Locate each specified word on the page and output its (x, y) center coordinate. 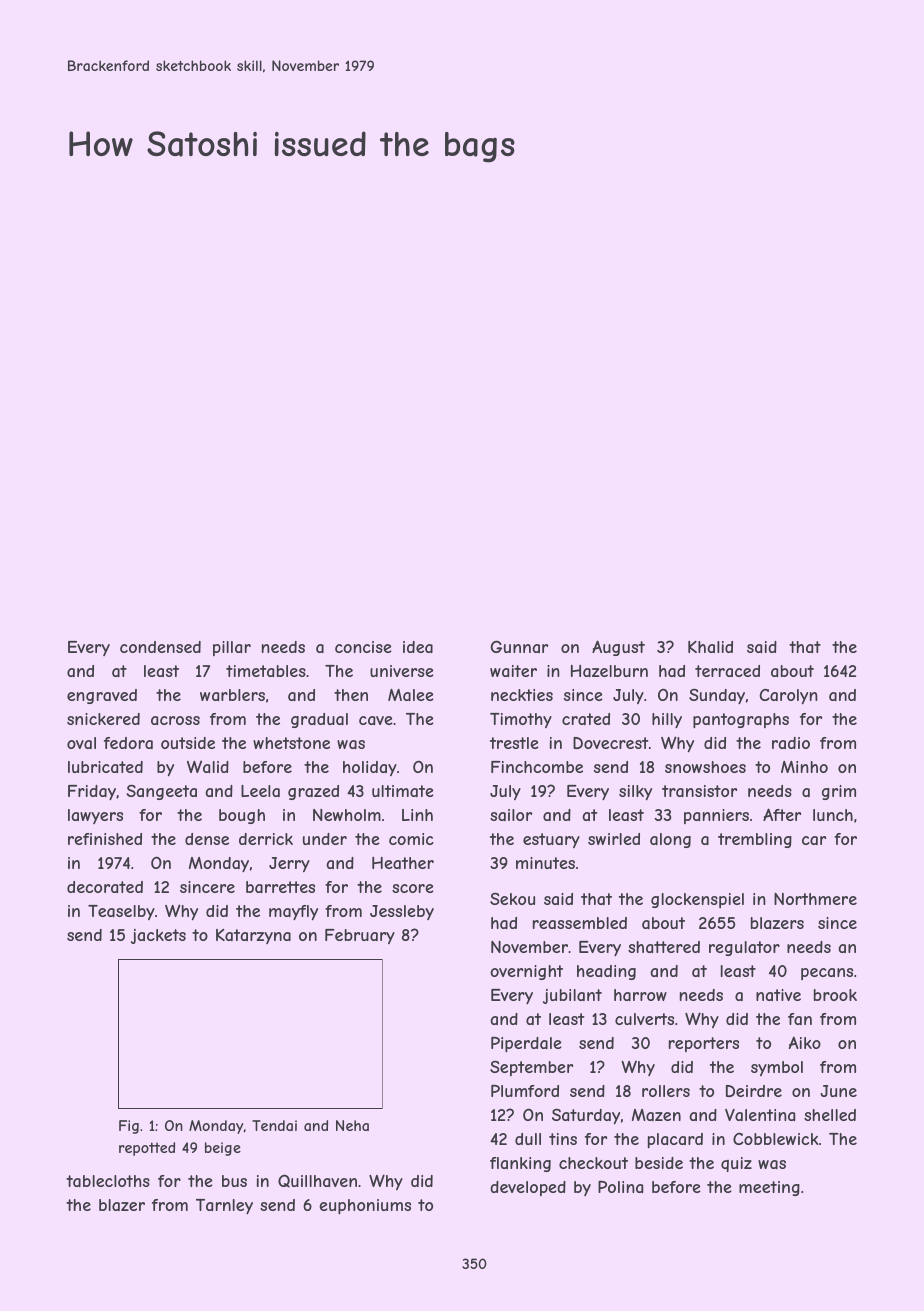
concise (363, 647)
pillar (232, 648)
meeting (769, 1188)
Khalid (710, 647)
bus (234, 1181)
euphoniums (365, 1207)
